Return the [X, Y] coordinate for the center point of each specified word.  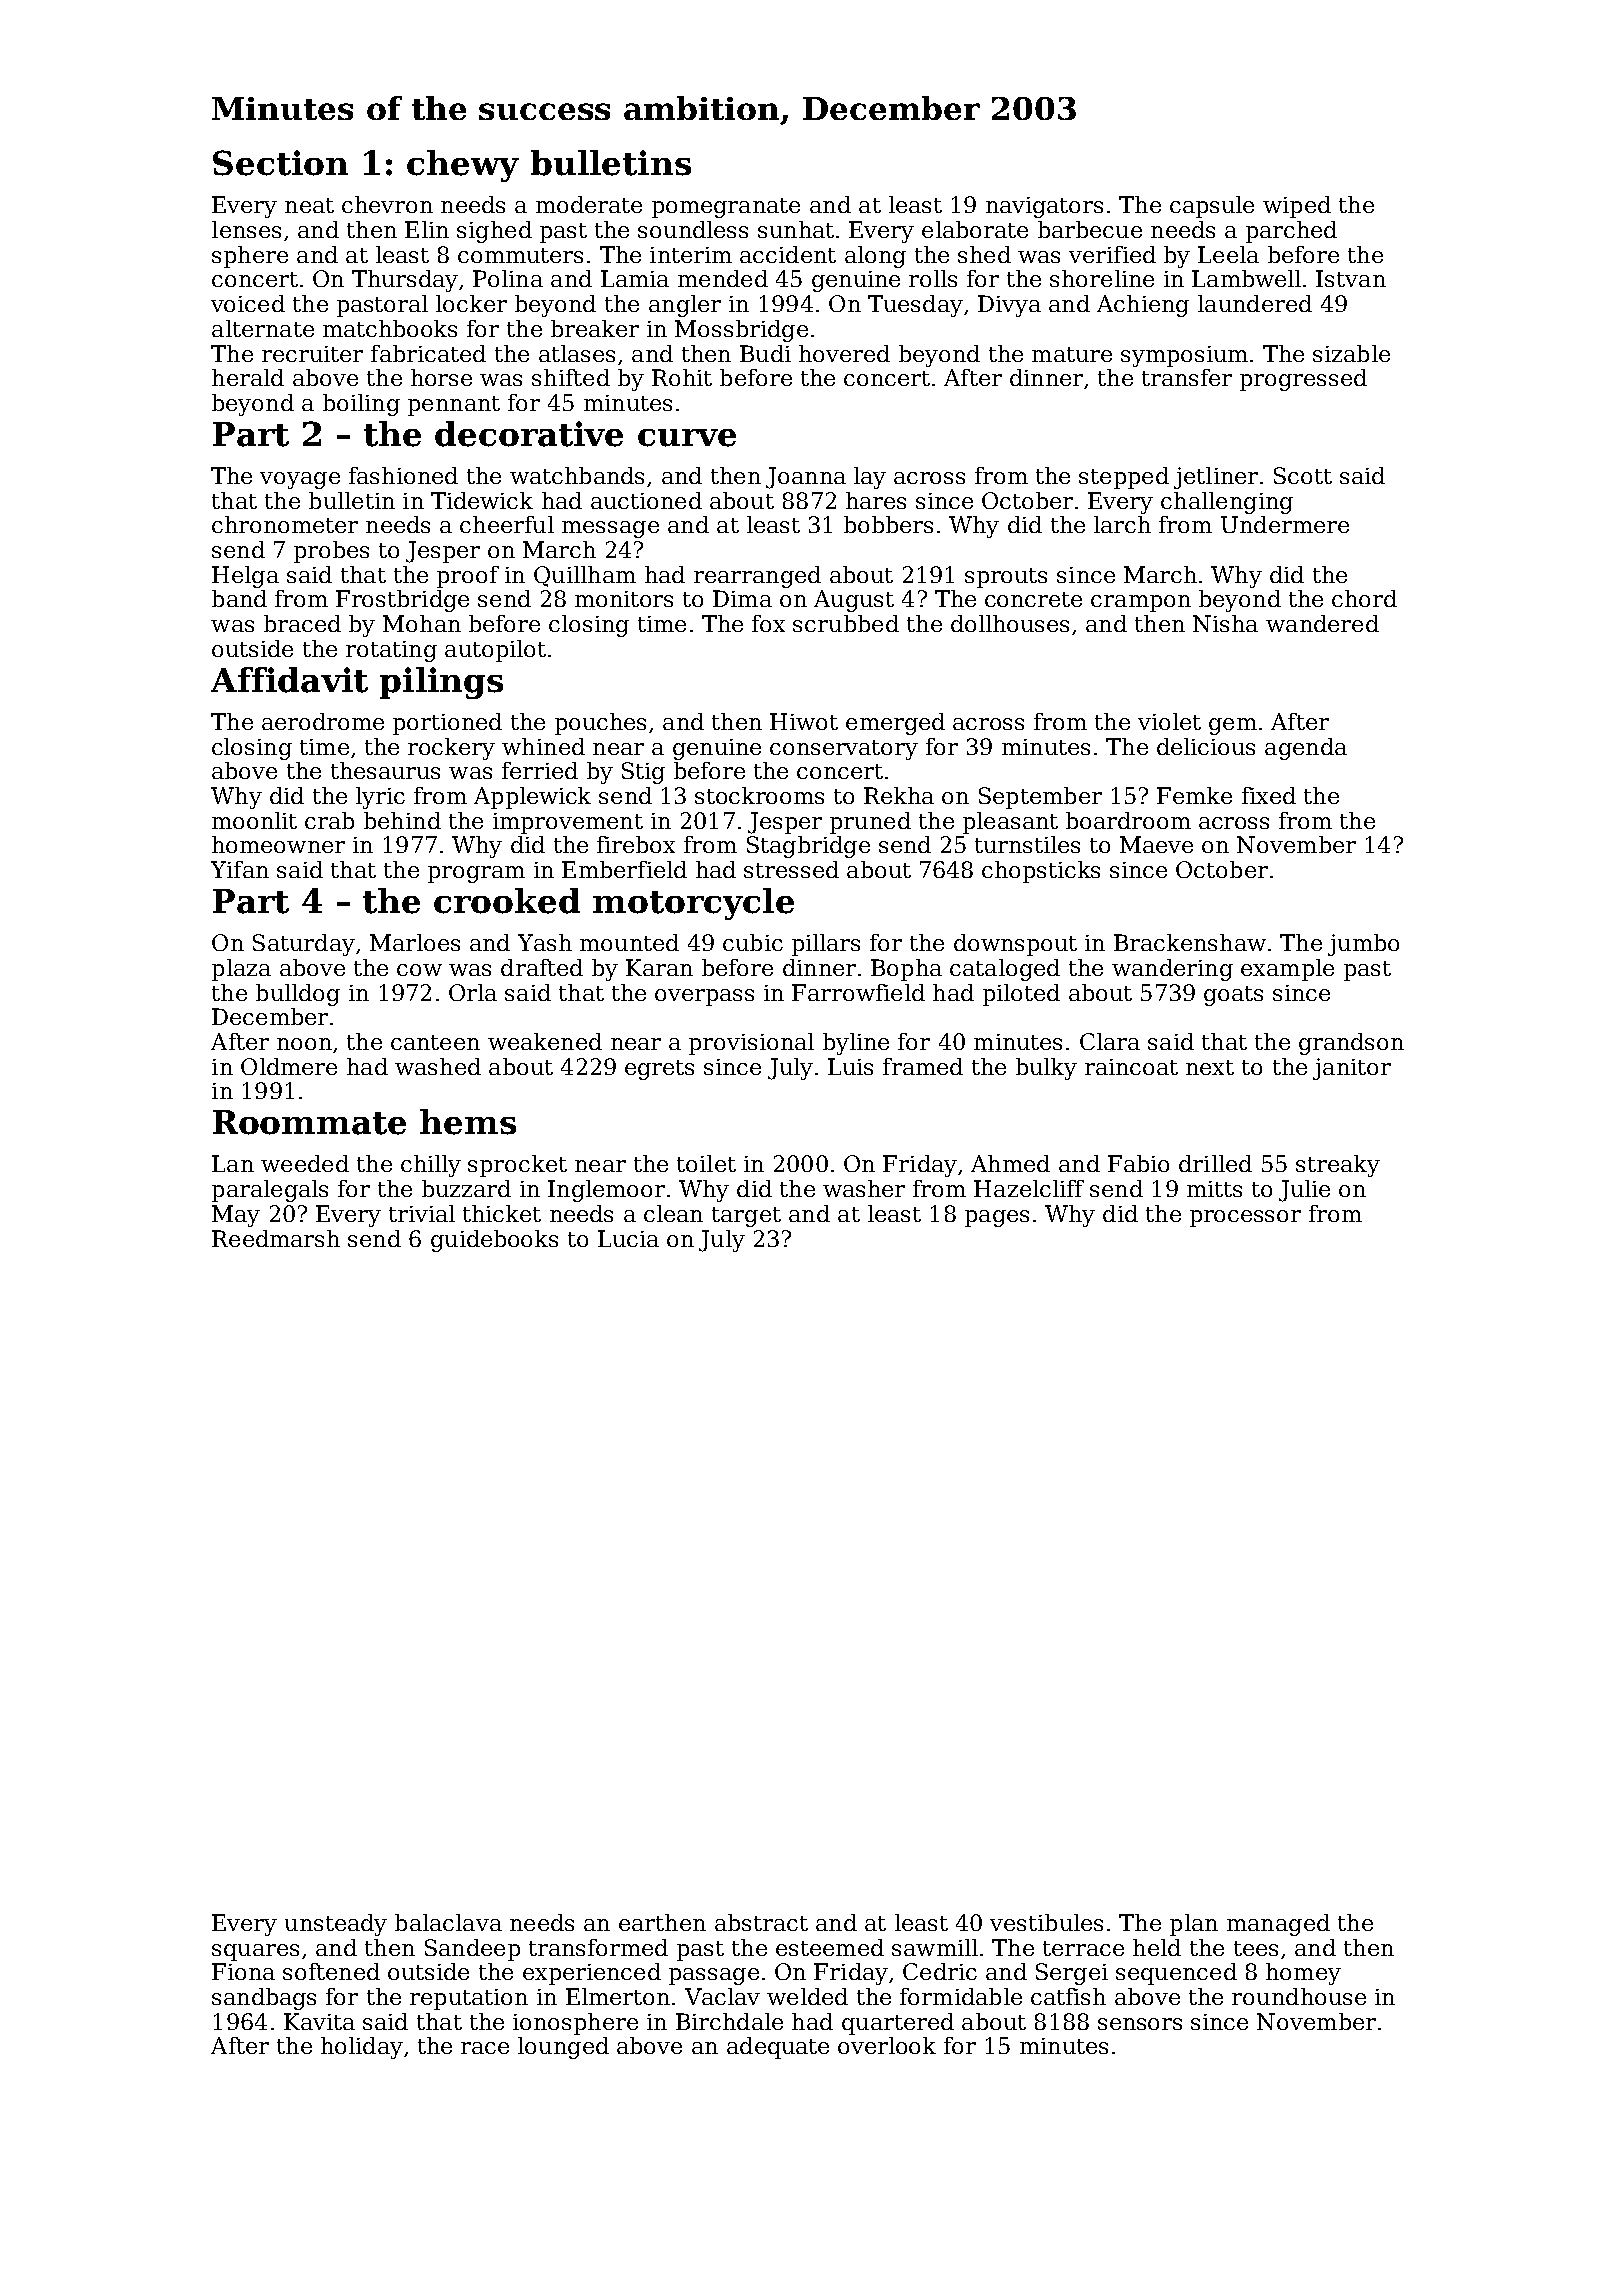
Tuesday [915, 306]
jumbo [1363, 945]
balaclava [448, 1922]
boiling [361, 405]
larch [1122, 524]
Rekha [899, 795]
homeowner [278, 844]
